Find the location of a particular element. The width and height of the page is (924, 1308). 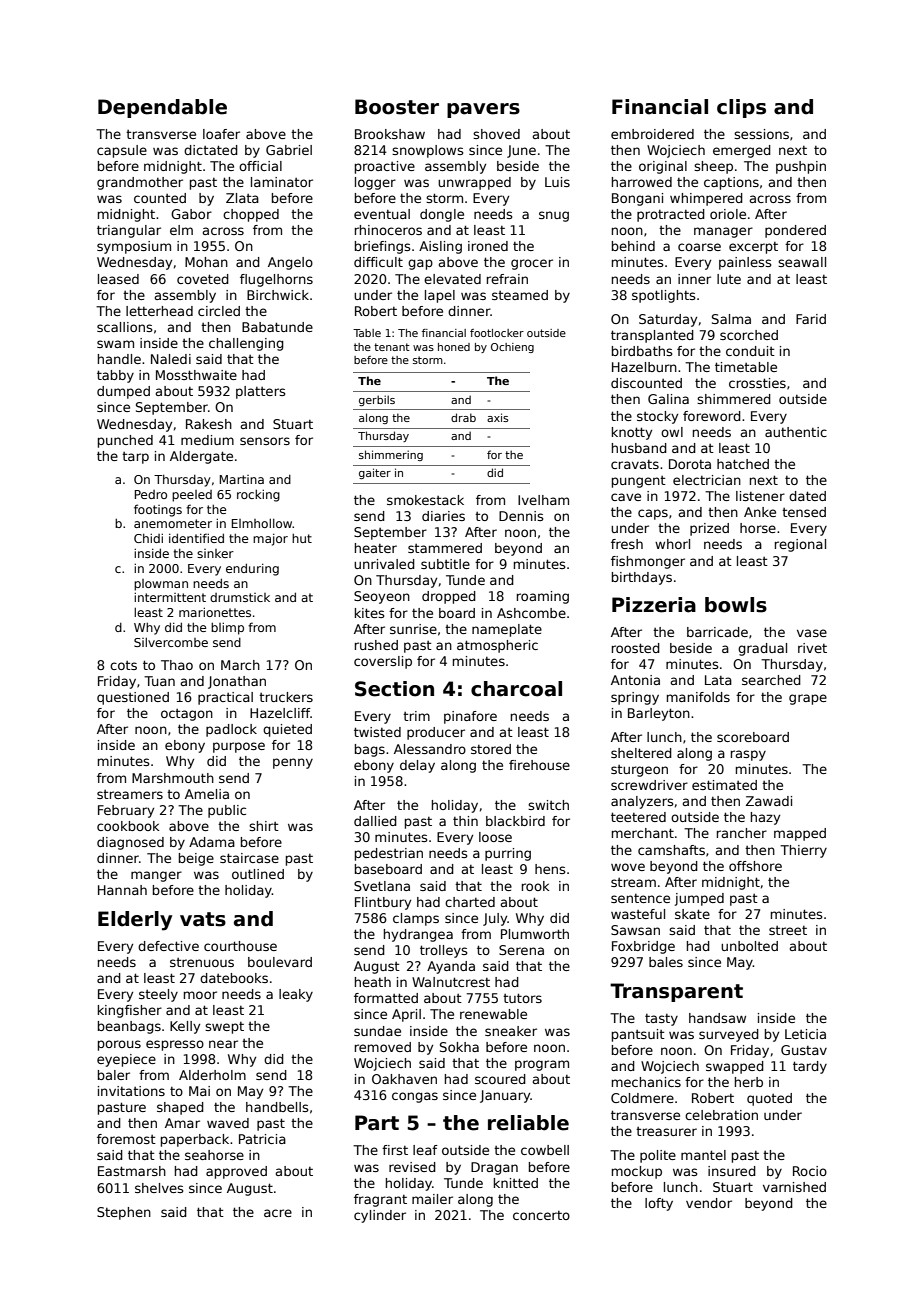

dated is located at coordinates (807, 496).
